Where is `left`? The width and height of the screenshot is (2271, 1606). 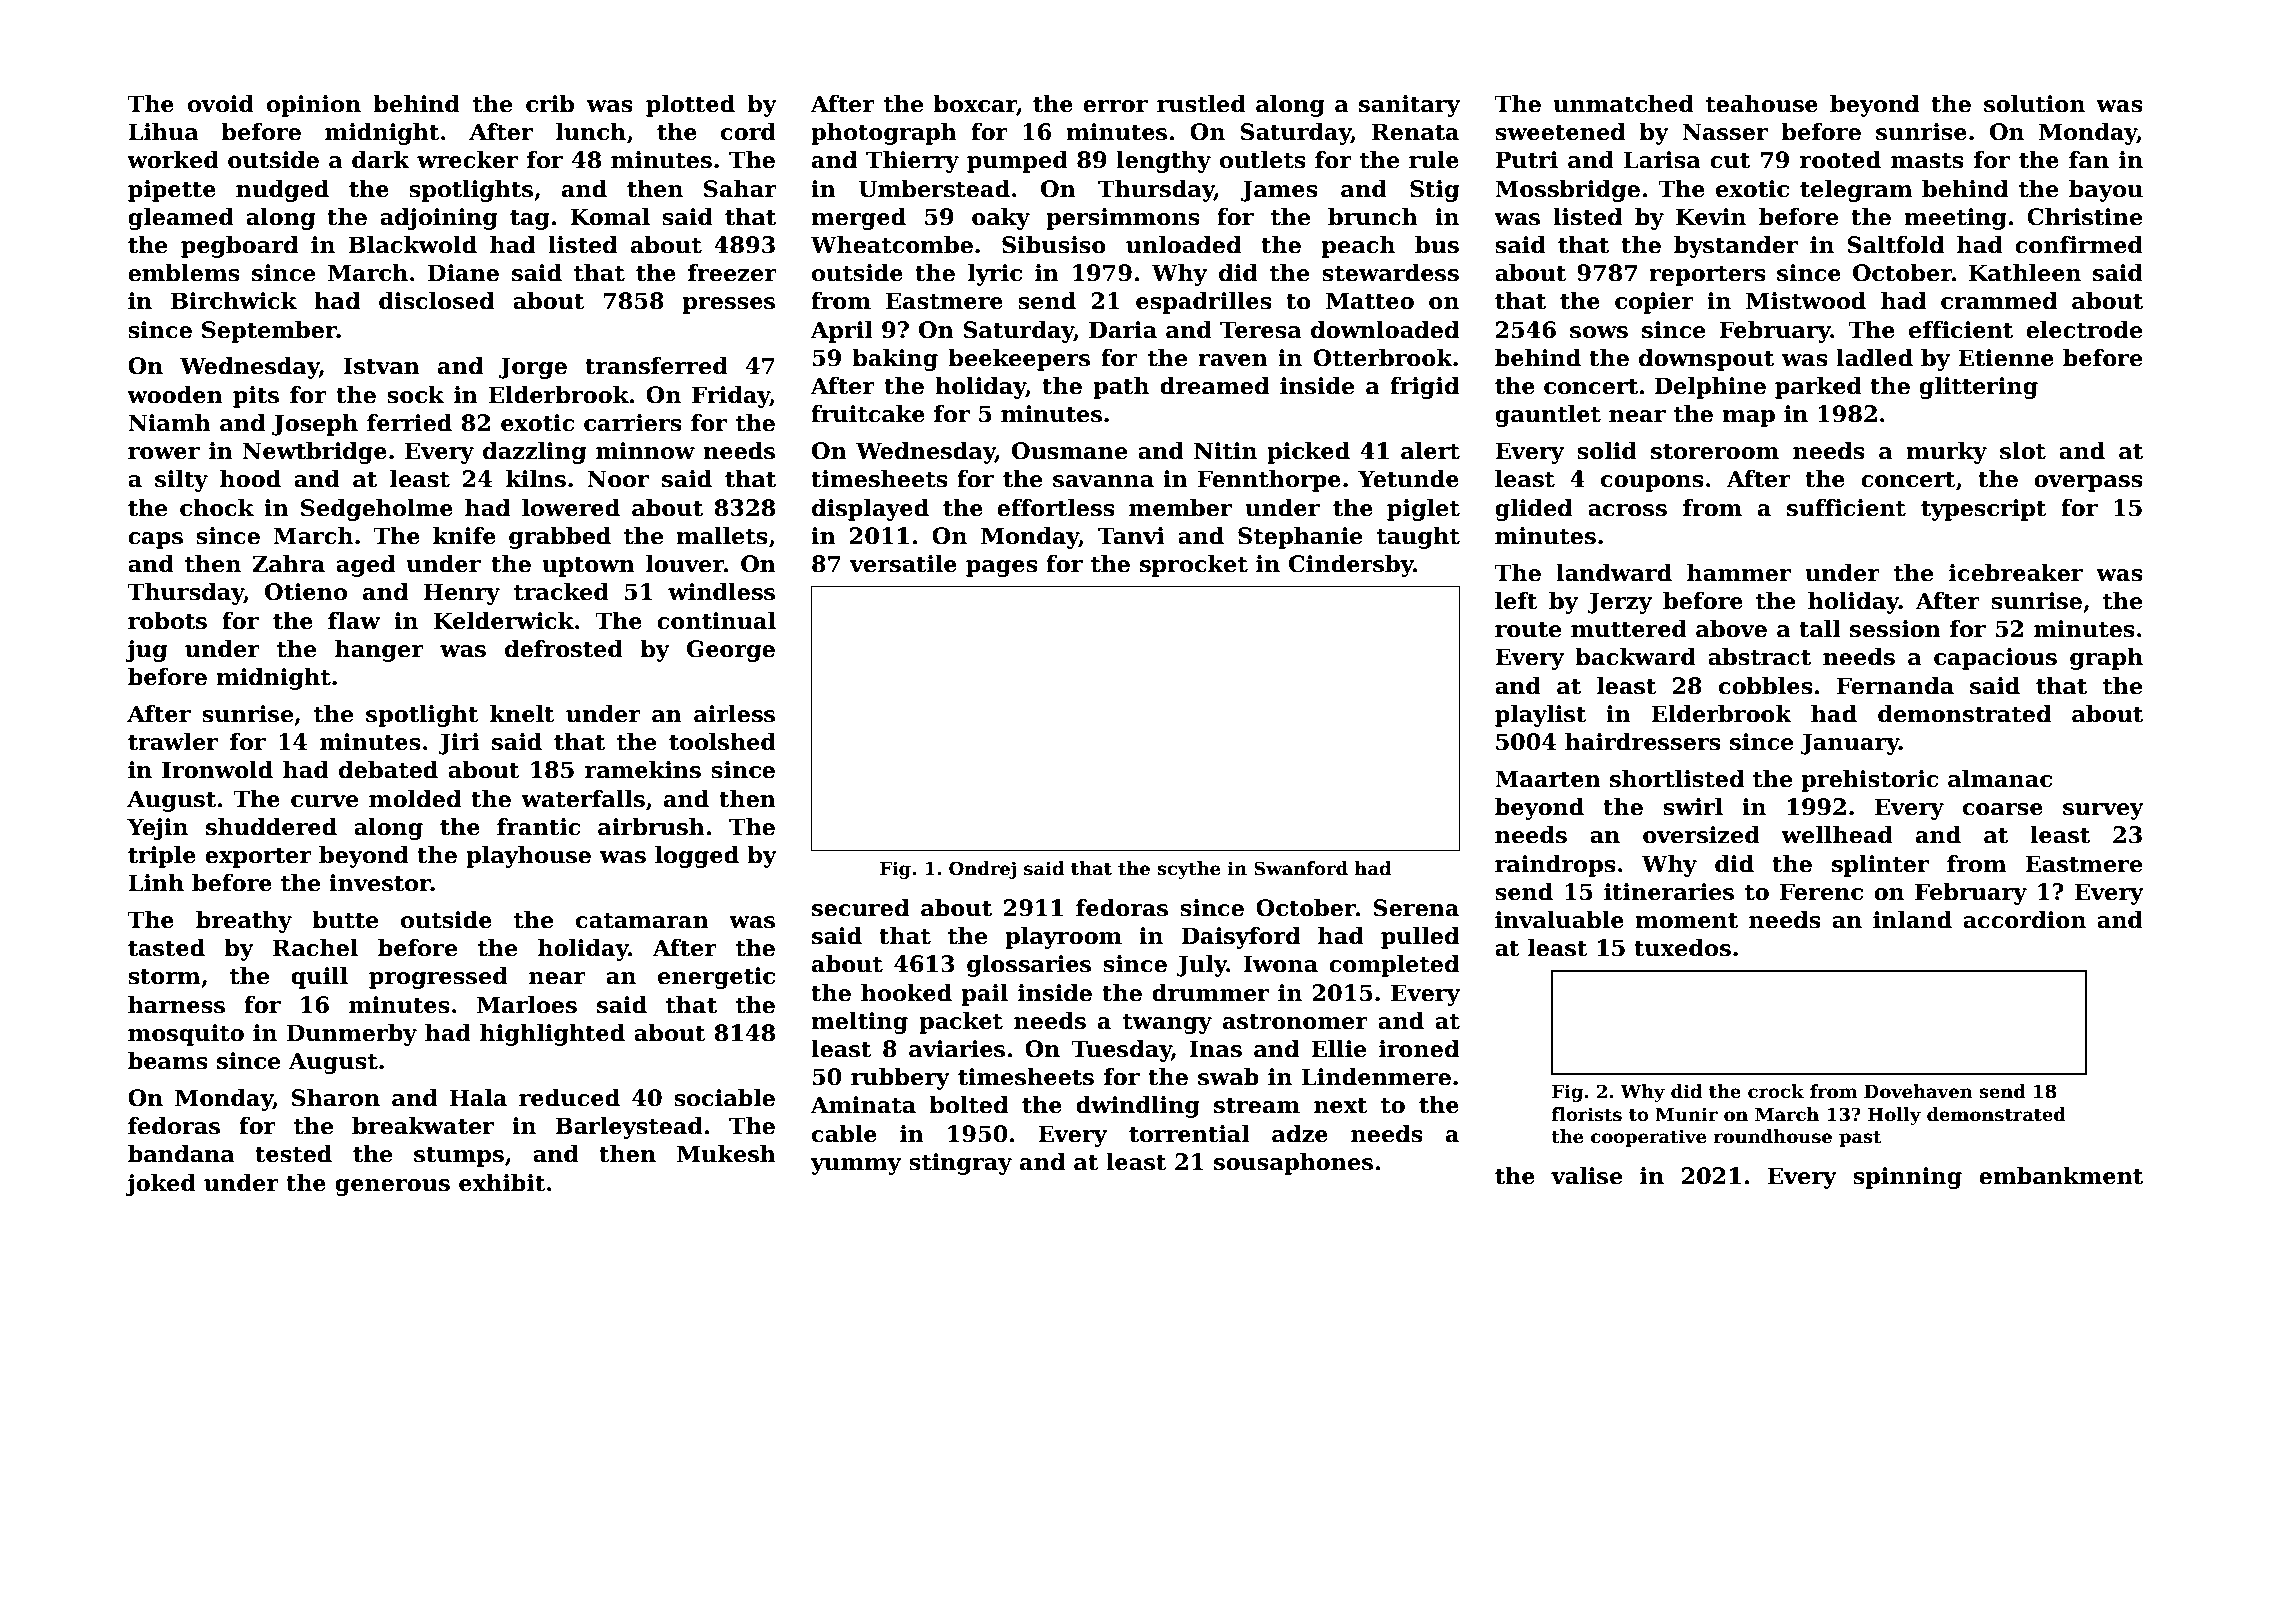
left is located at coordinates (1516, 601).
